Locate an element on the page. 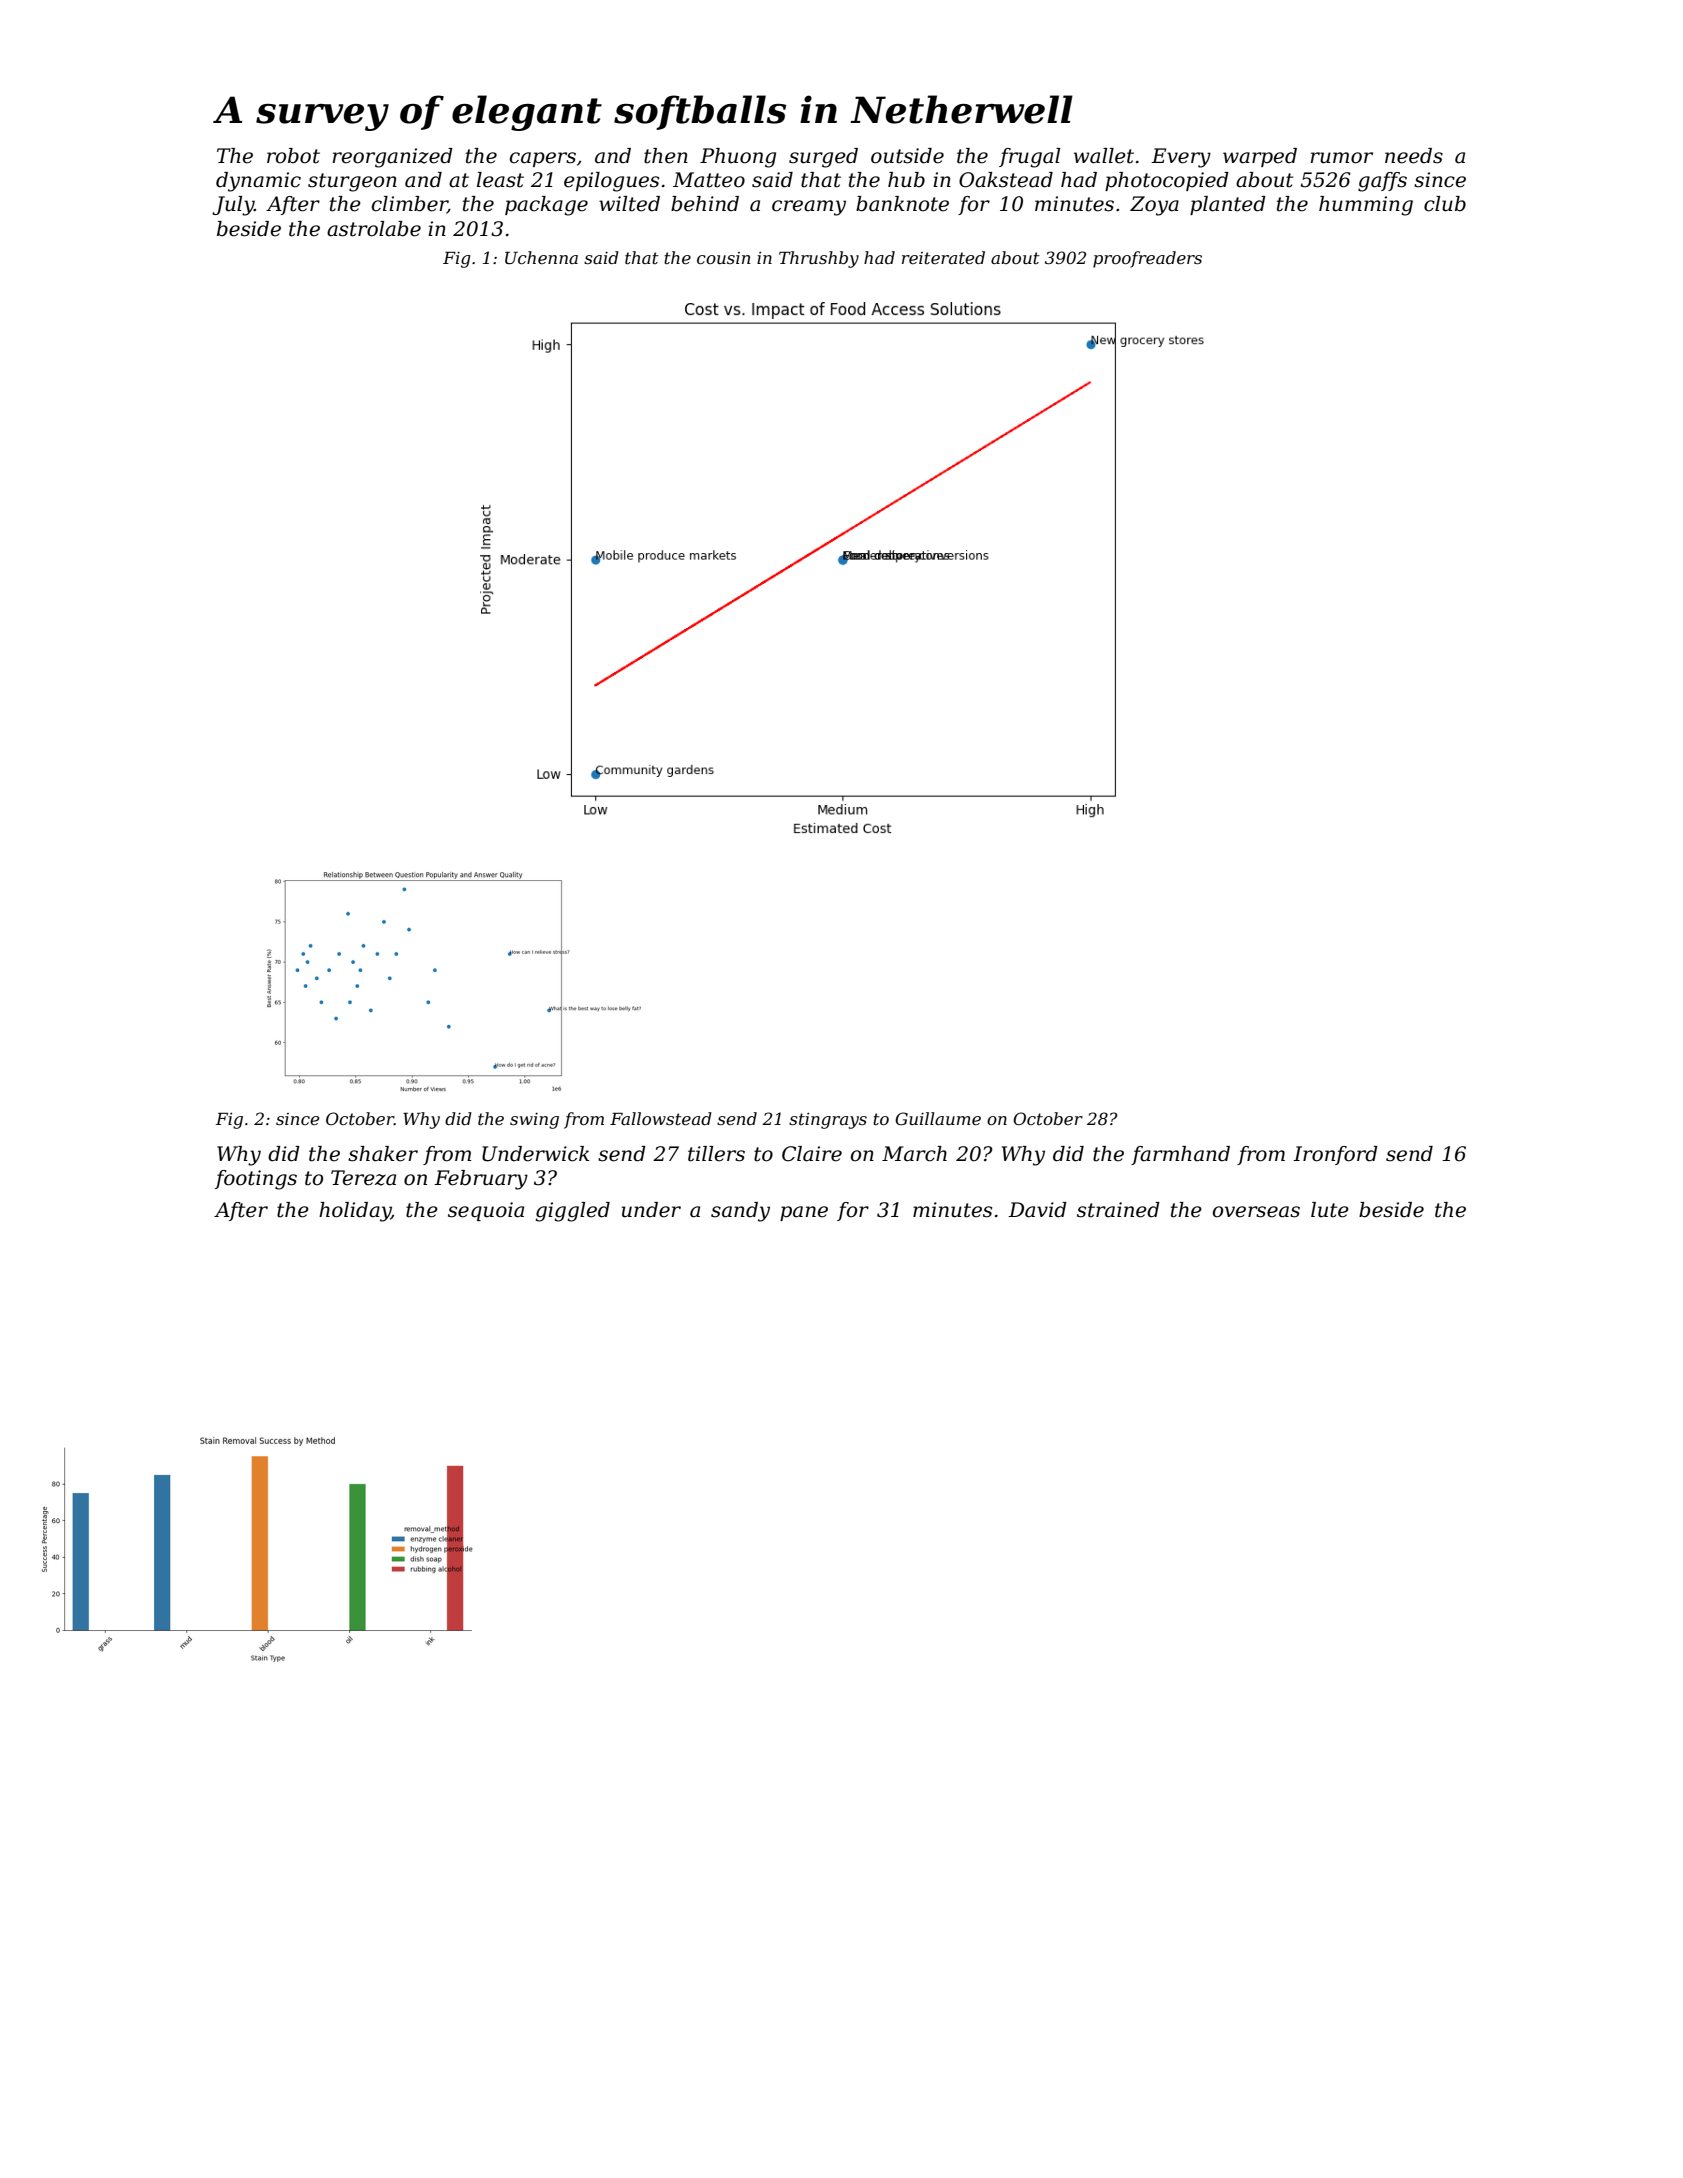  stingrays is located at coordinates (828, 1121).
